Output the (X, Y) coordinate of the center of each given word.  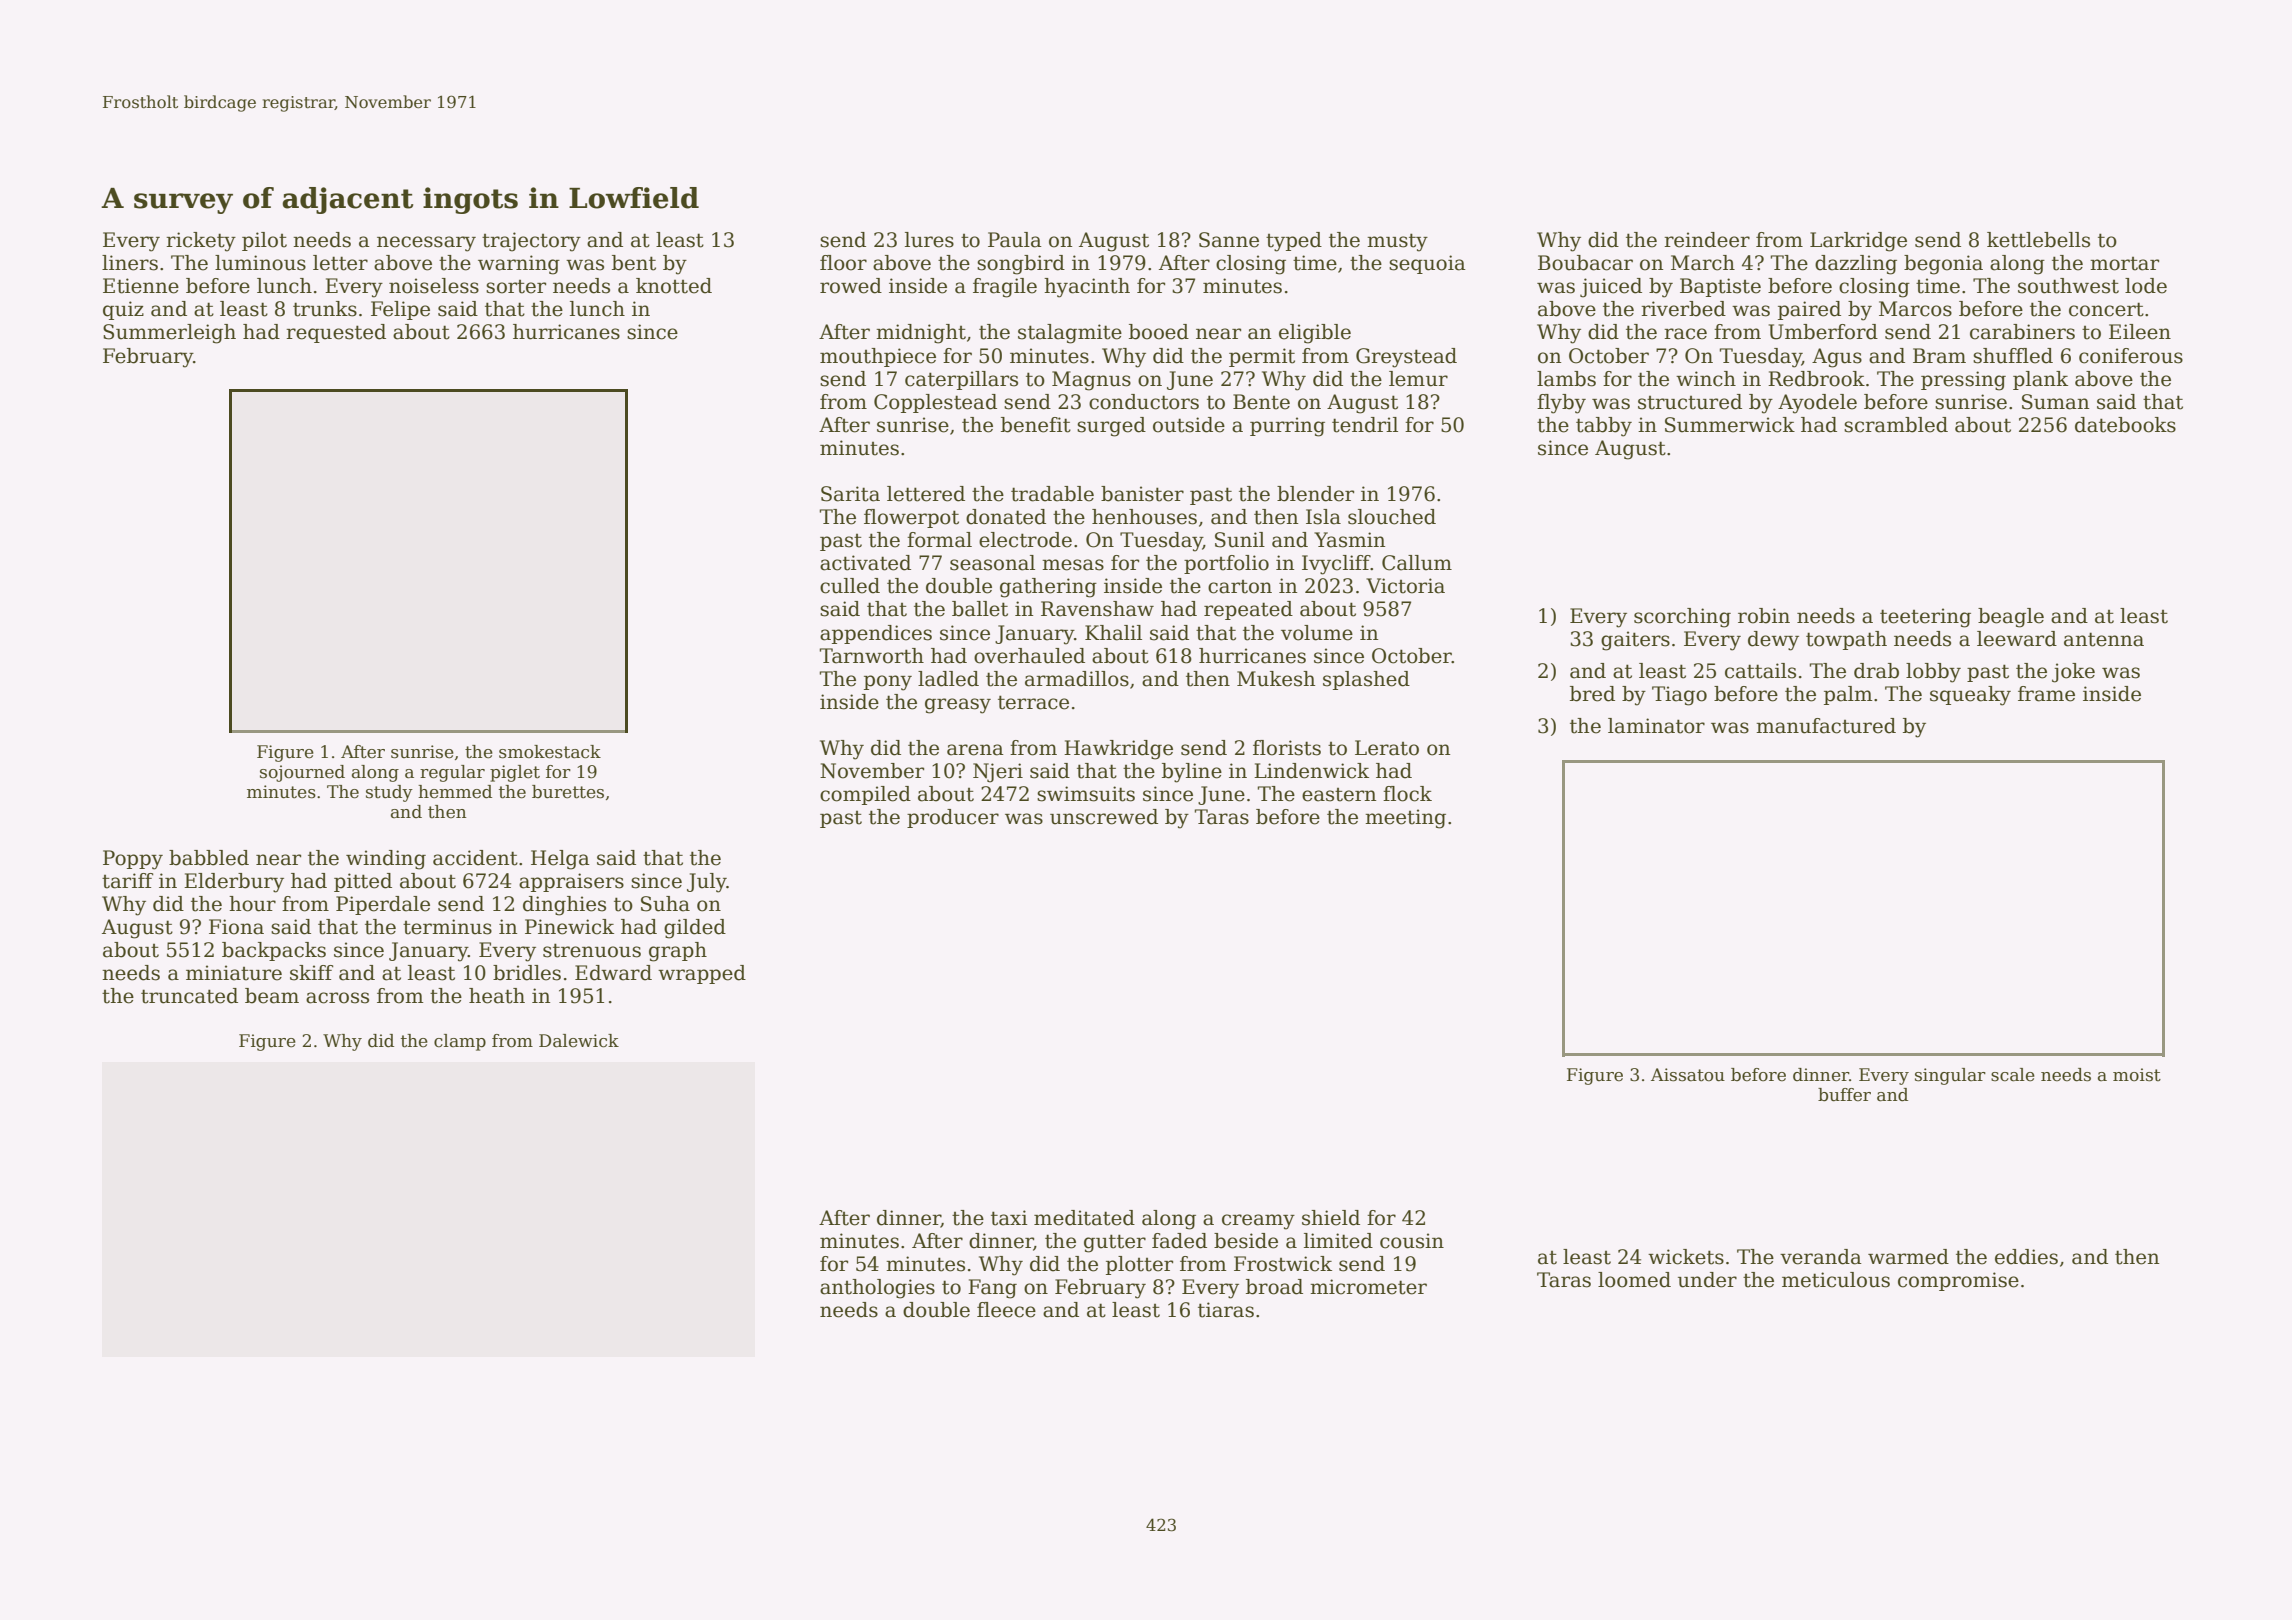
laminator (1656, 726)
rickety (201, 242)
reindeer (1707, 240)
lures (929, 240)
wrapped (702, 974)
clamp (460, 1042)
